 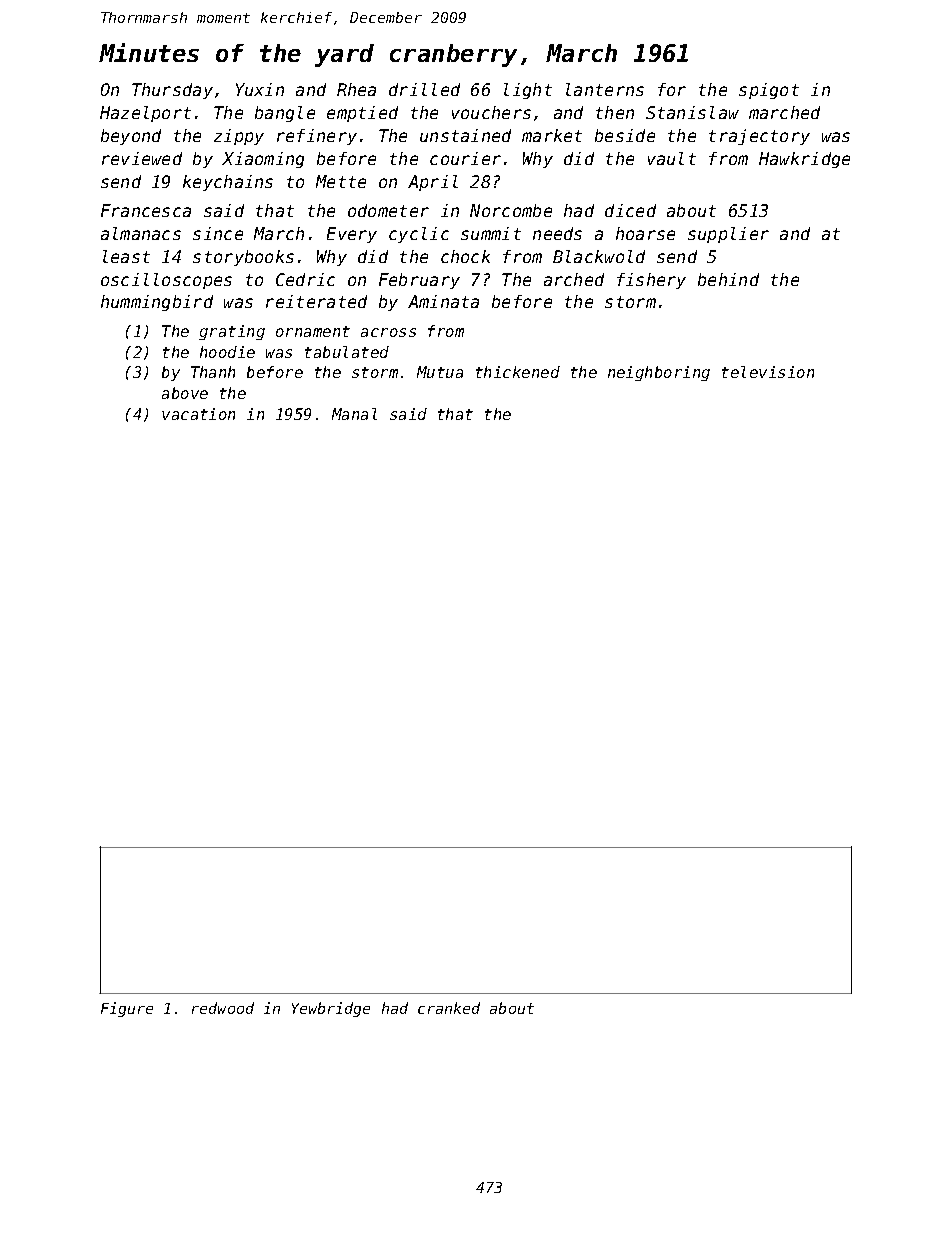 I want to click on lanterns, so click(x=605, y=89).
